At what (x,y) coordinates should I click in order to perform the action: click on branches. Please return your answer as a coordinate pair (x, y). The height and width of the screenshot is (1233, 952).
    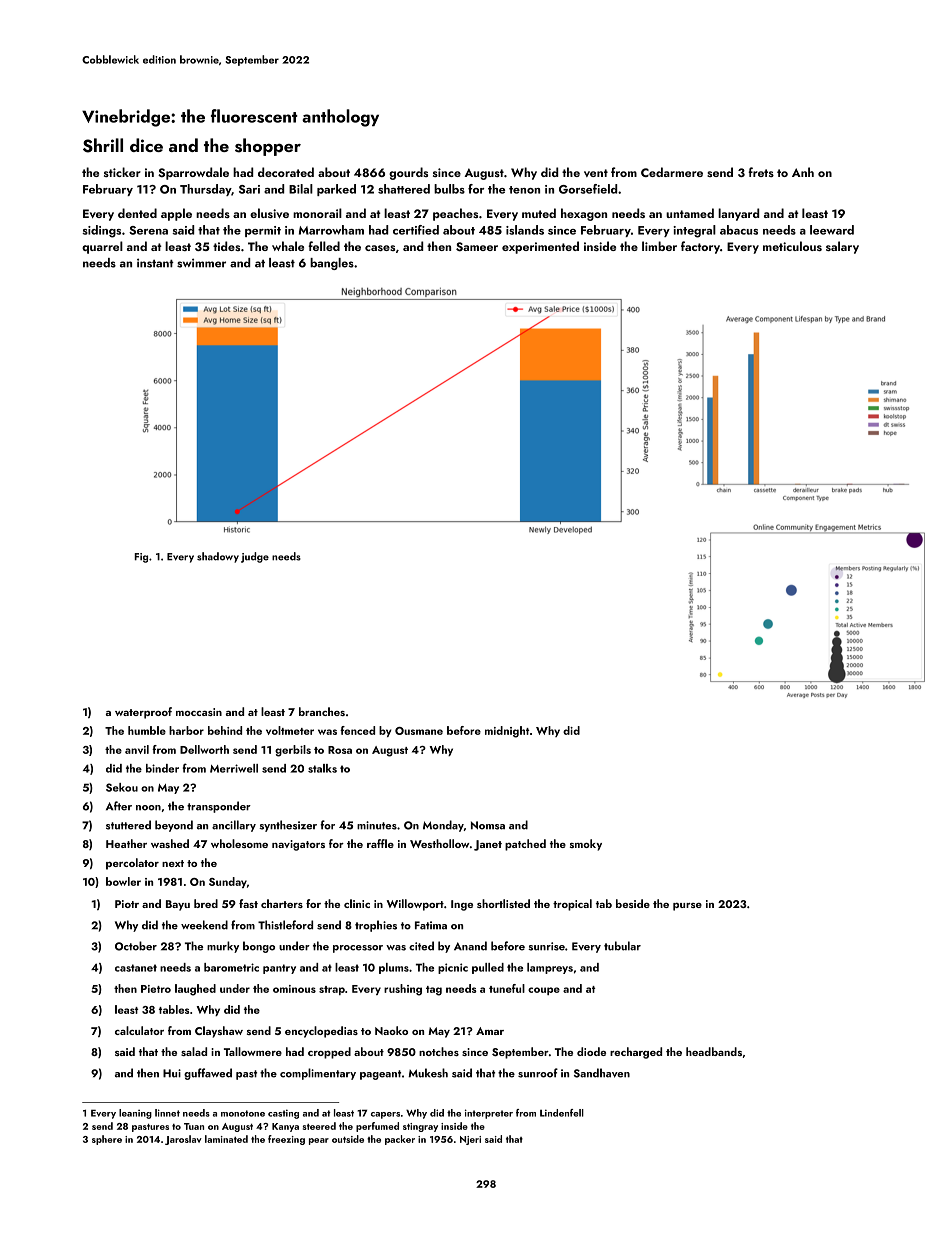
    Looking at the image, I should click on (322, 711).
